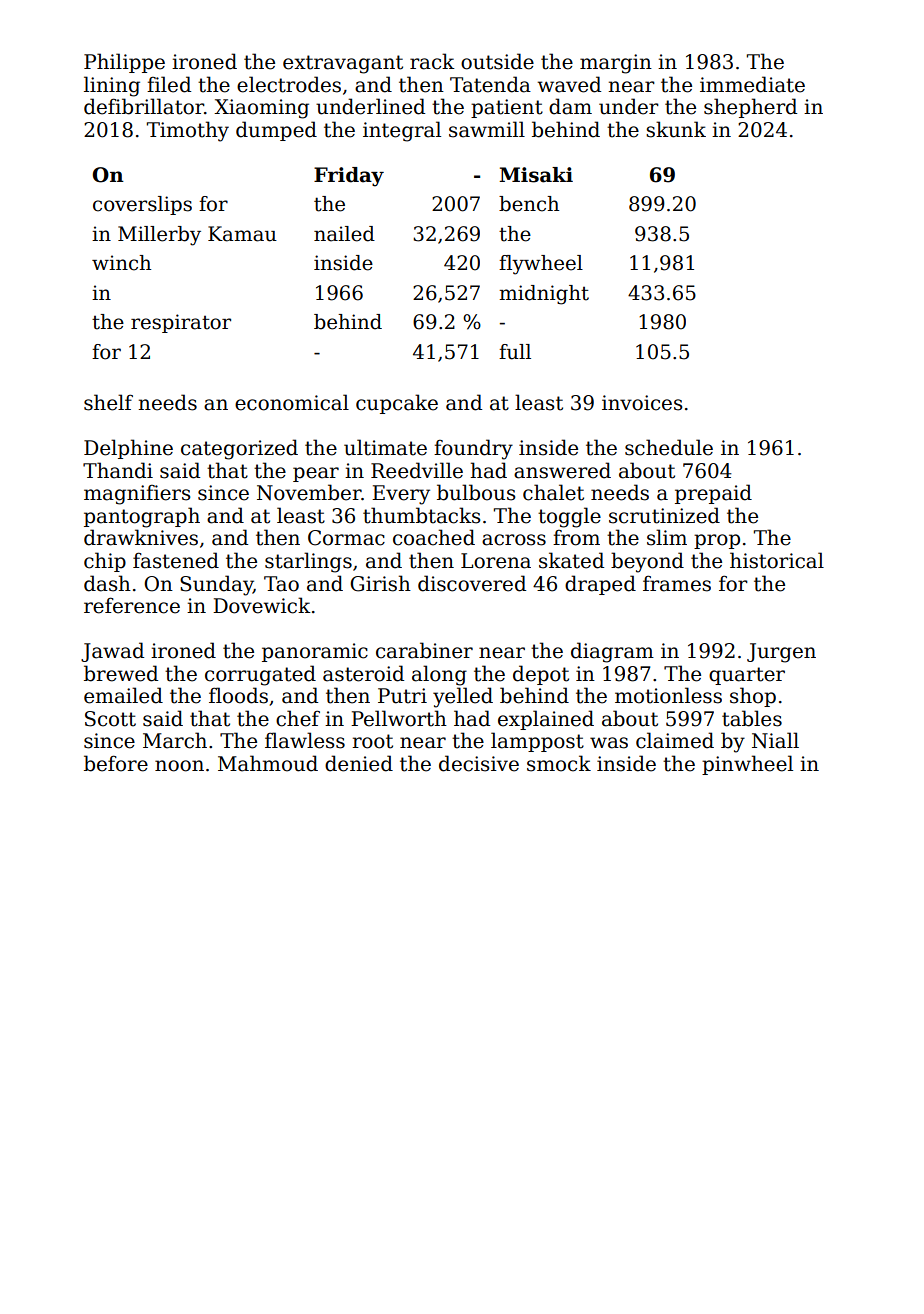 The width and height of the image is (924, 1314). What do you see at coordinates (569, 517) in the image?
I see `toggle` at bounding box center [569, 517].
